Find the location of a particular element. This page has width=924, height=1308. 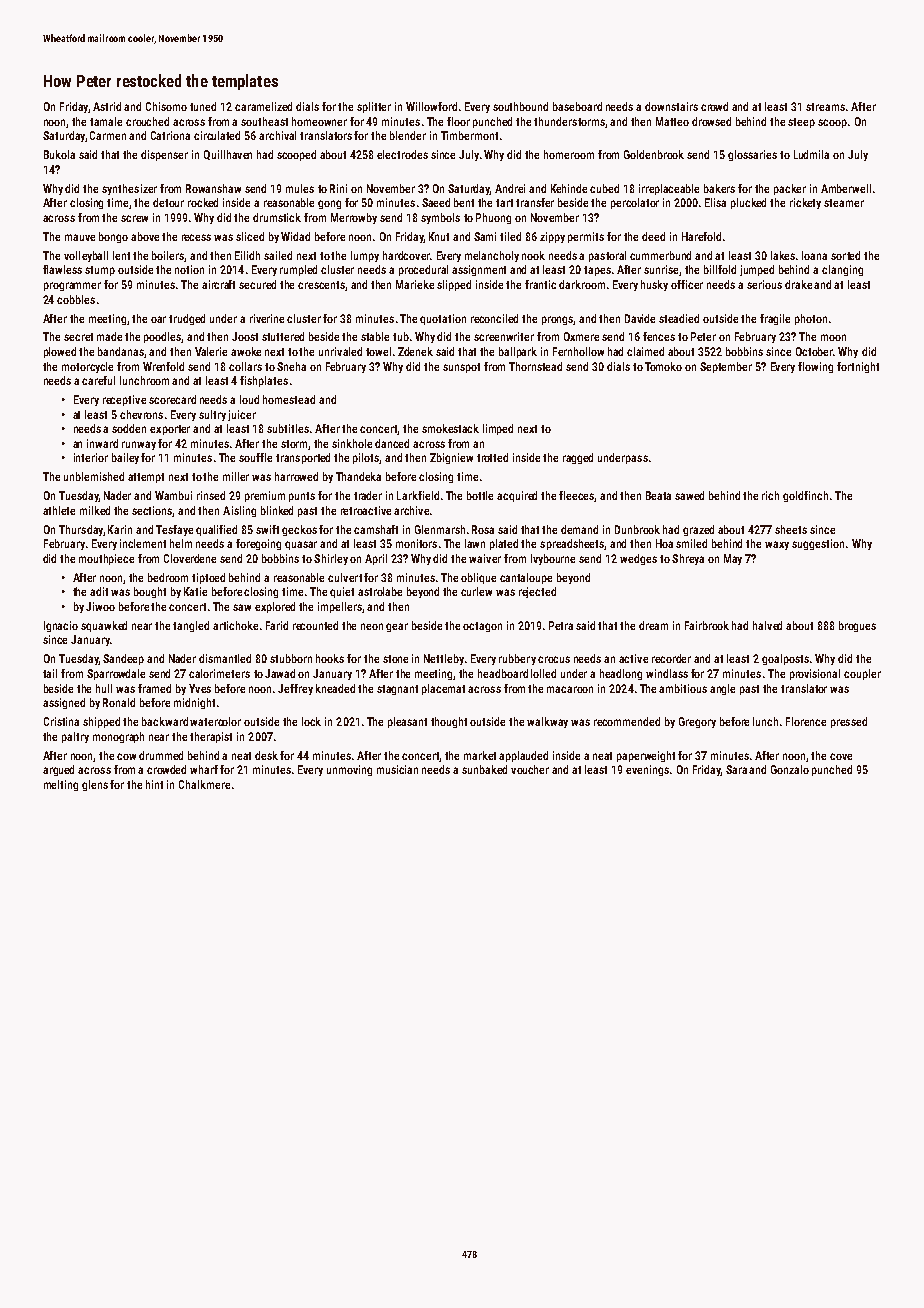

fortnight is located at coordinates (858, 367).
